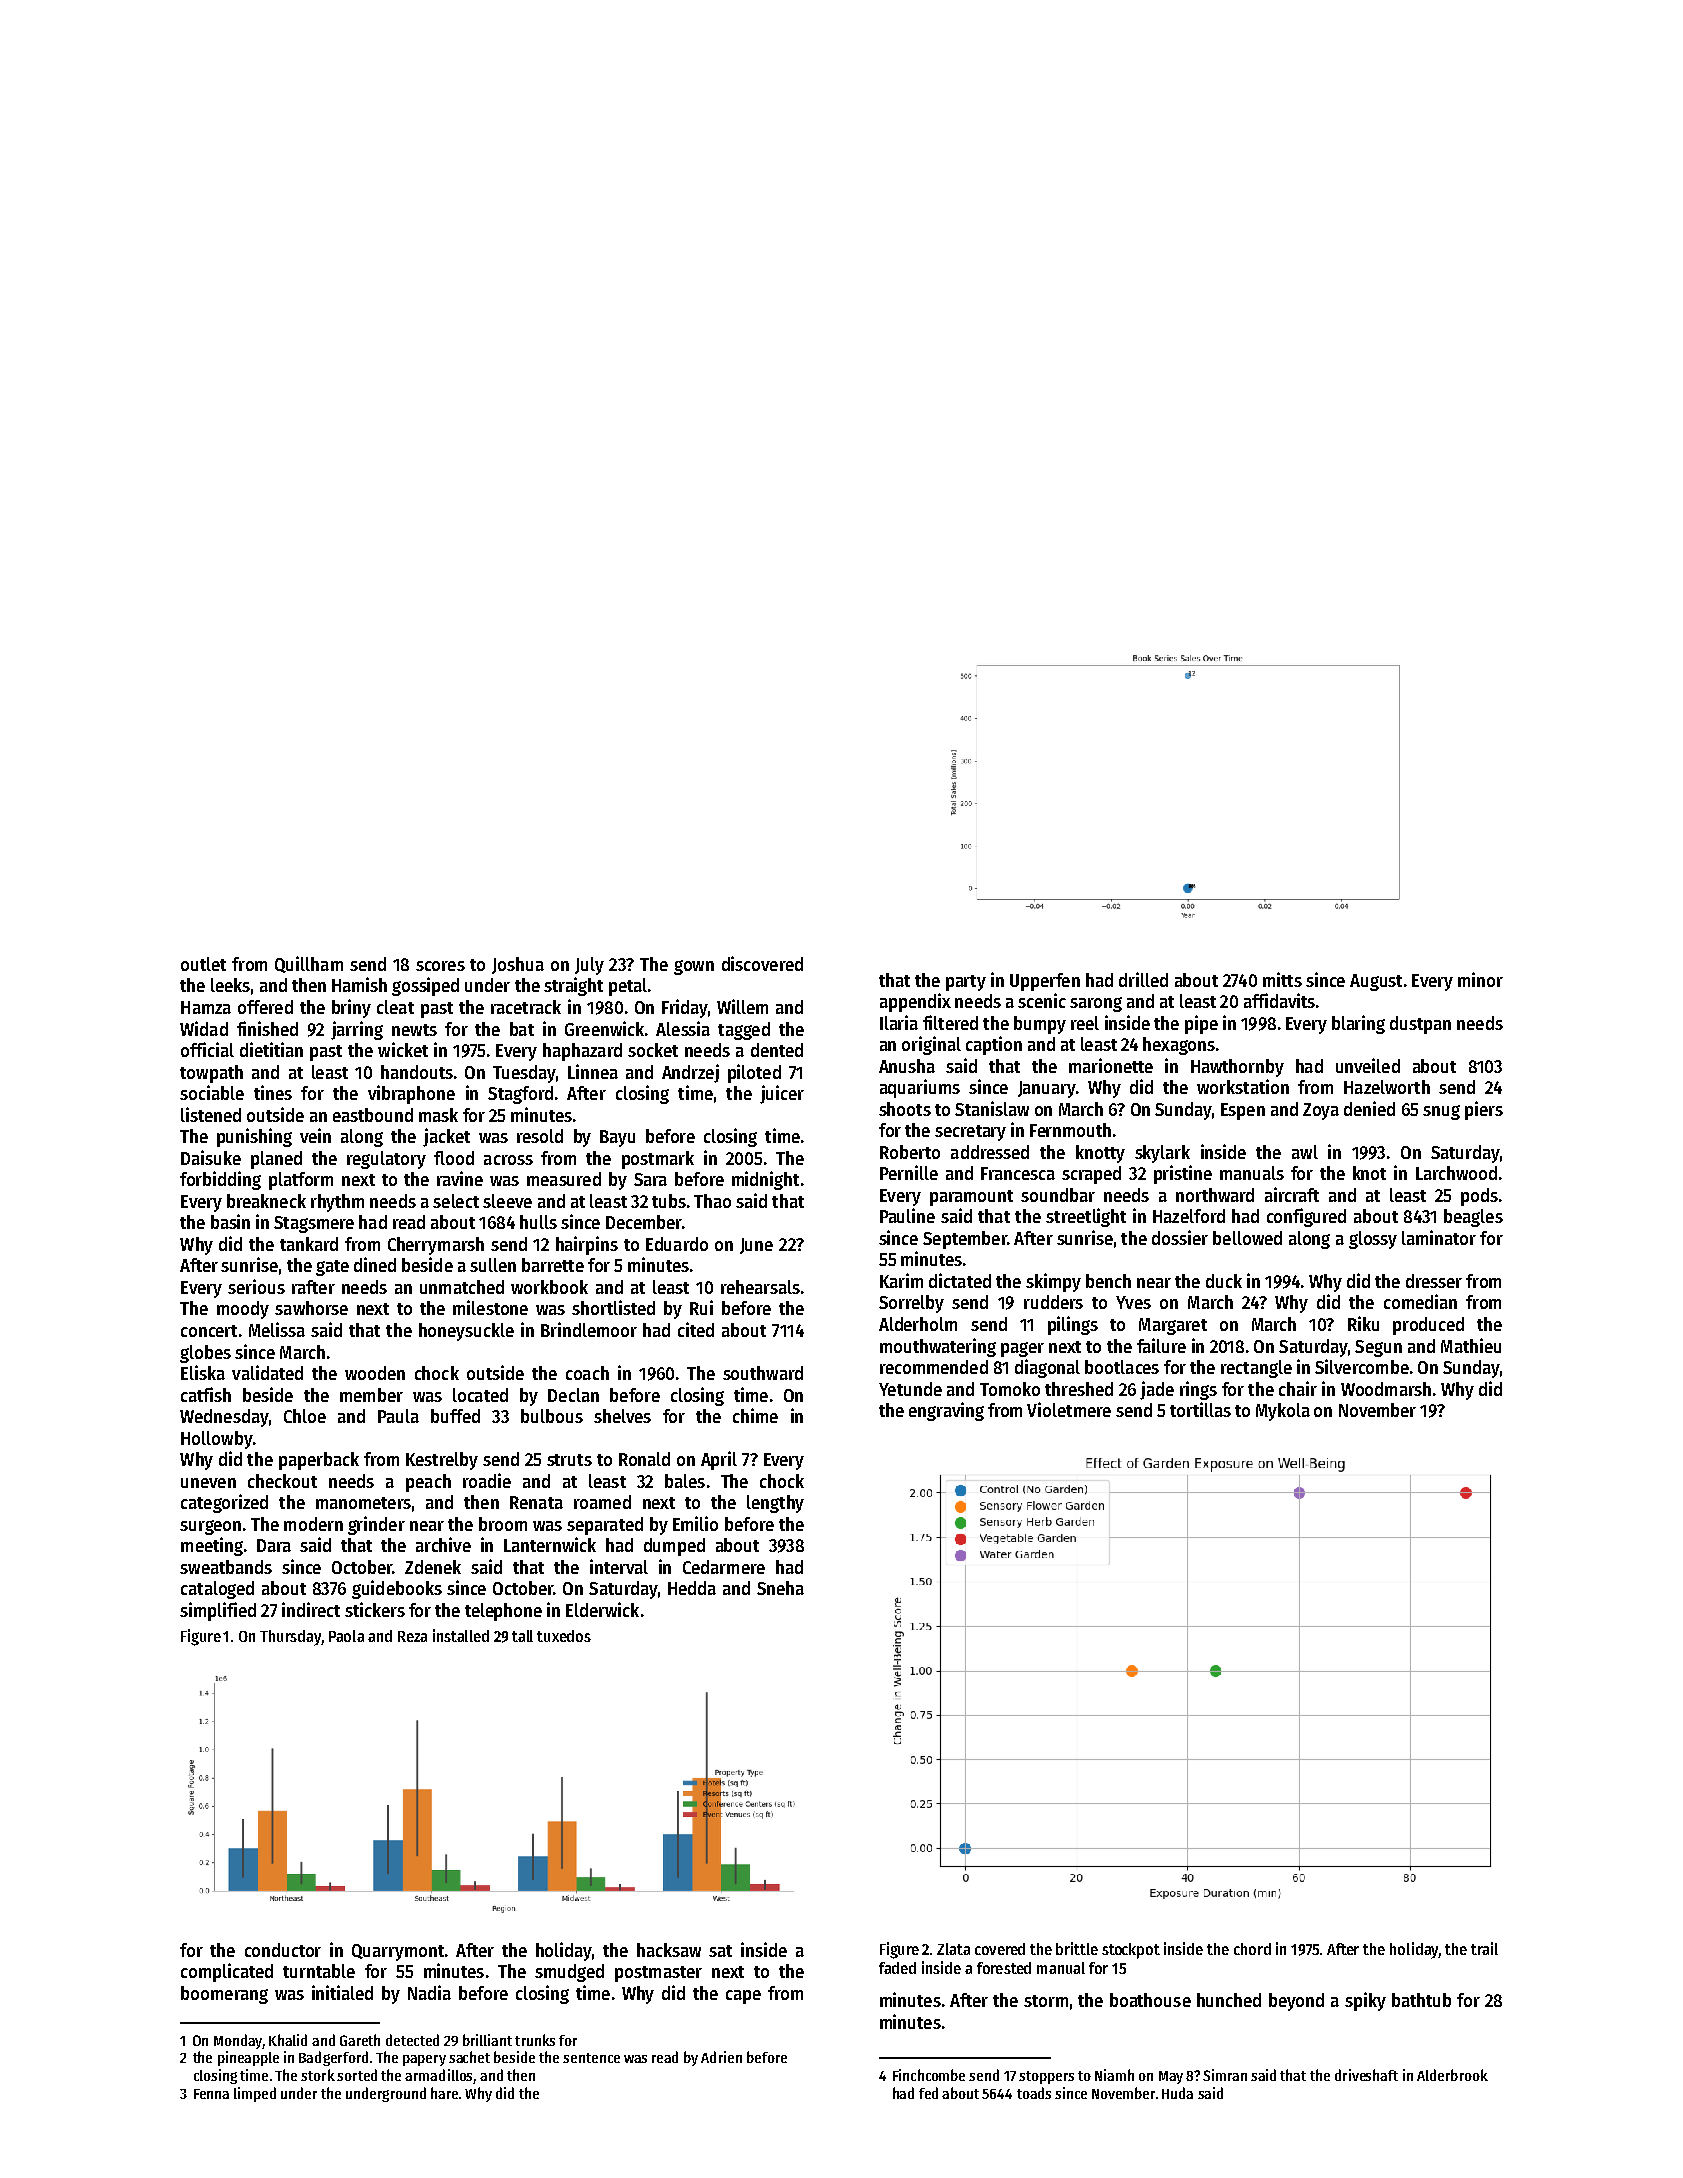 Image resolution: width=1683 pixels, height=2178 pixels. Describe the element at coordinates (398, 1952) in the page. I see `Quarrymont` at that location.
